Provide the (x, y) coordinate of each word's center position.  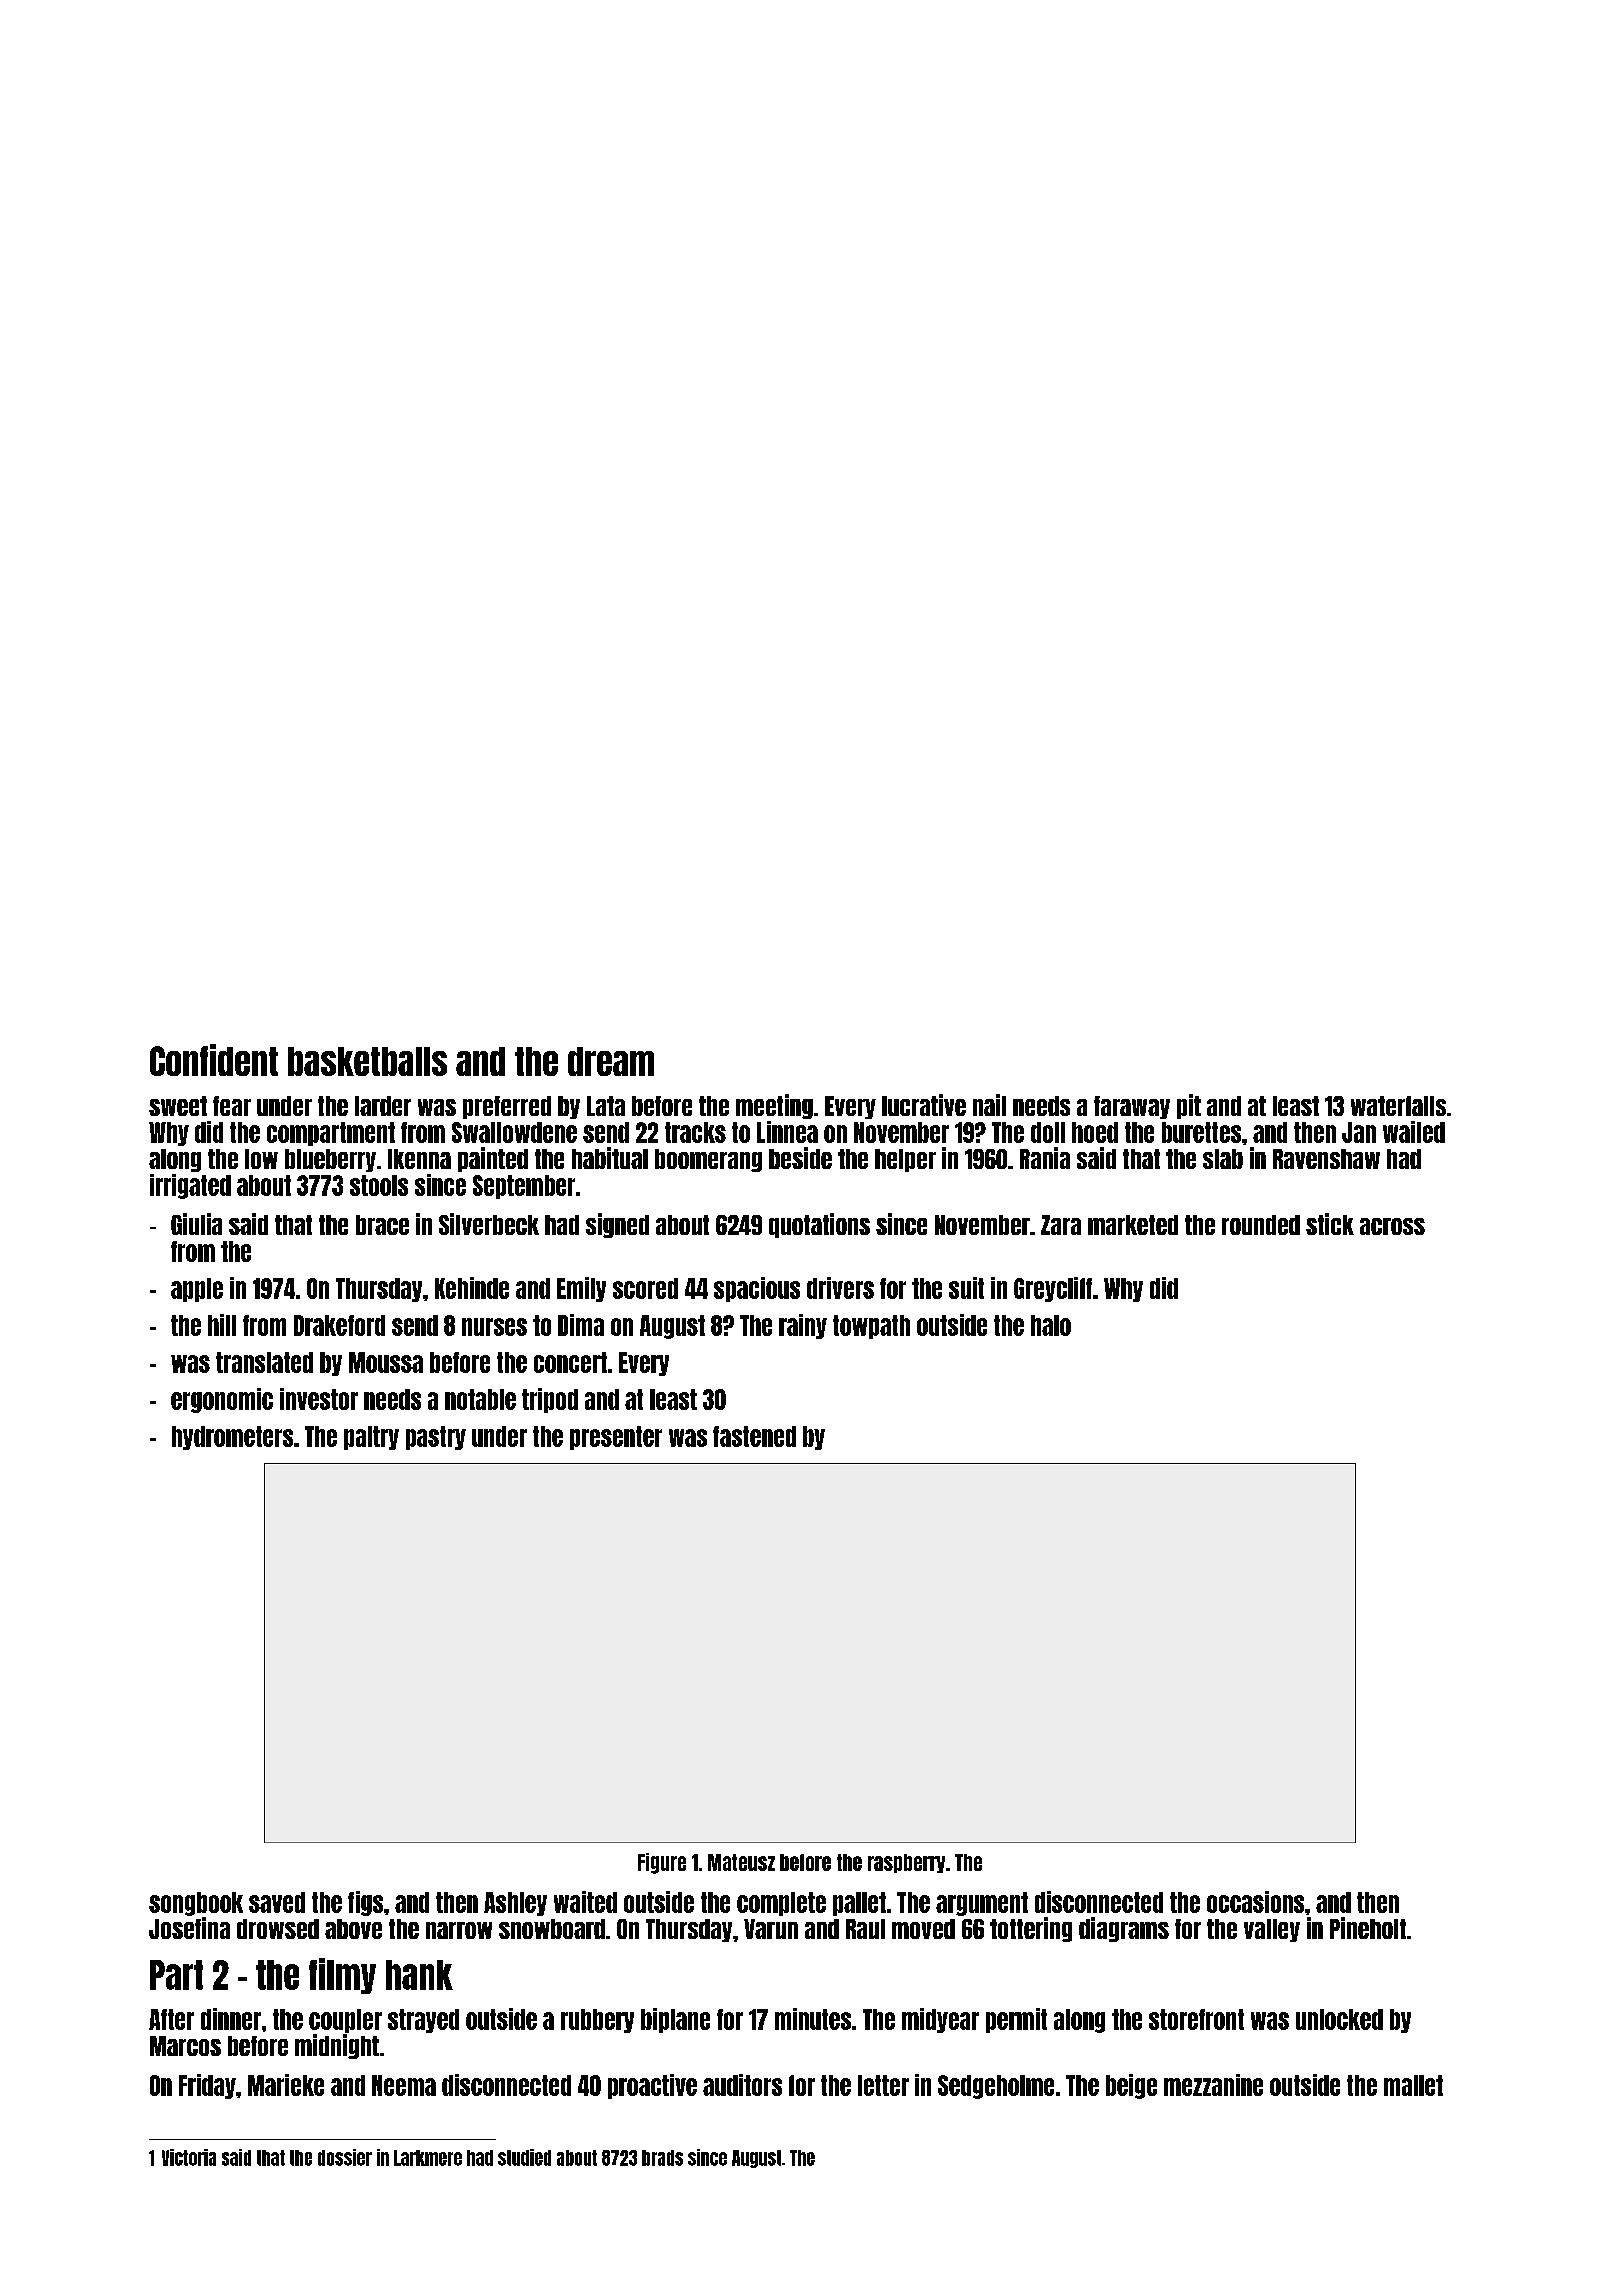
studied (524, 2157)
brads (662, 2158)
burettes (1201, 1132)
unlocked (1339, 2019)
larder (383, 1106)
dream (611, 1061)
